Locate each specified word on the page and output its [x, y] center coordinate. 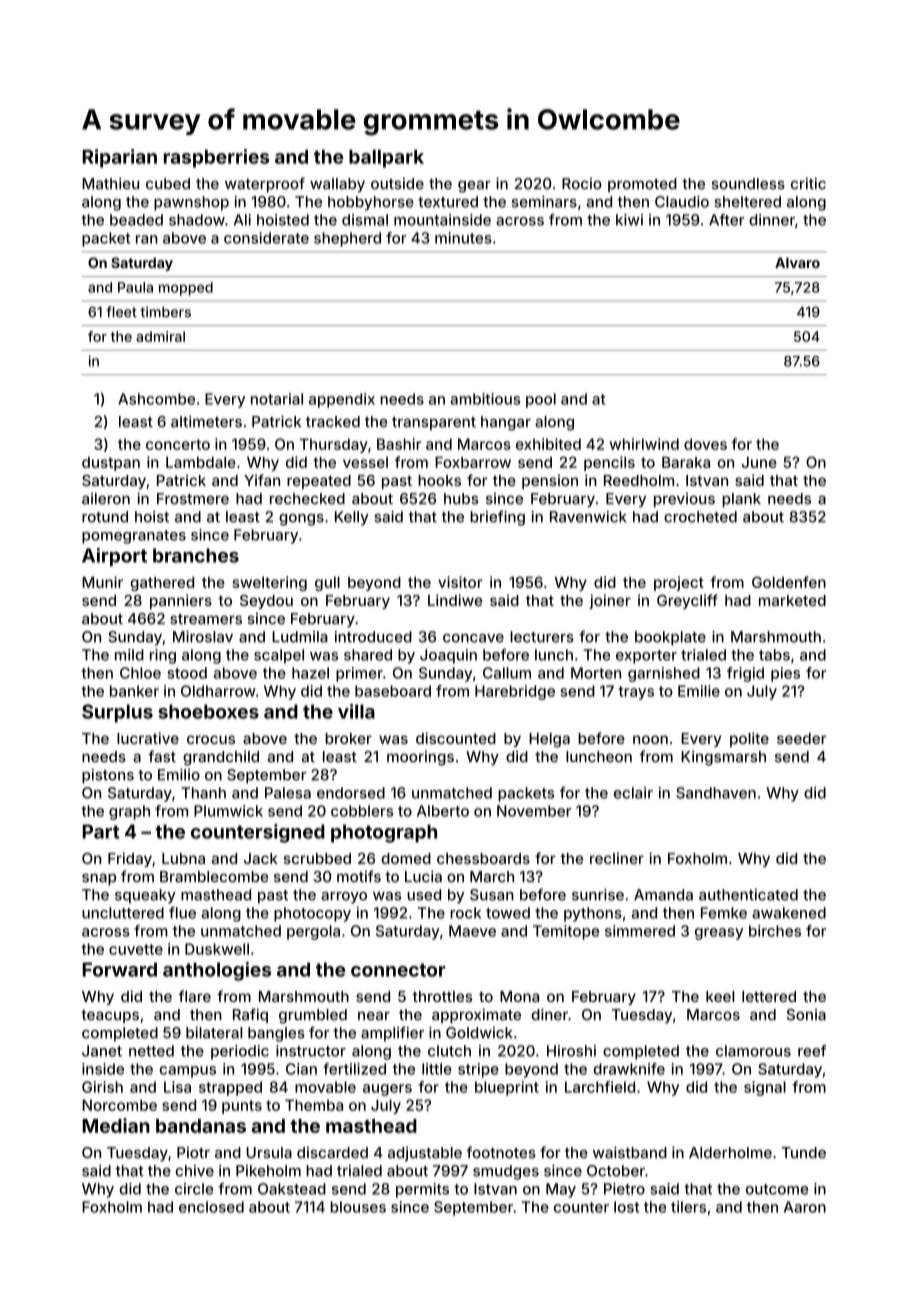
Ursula [269, 1153]
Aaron [805, 1207]
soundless [748, 184]
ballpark [386, 159]
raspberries [216, 158]
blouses [358, 1207]
